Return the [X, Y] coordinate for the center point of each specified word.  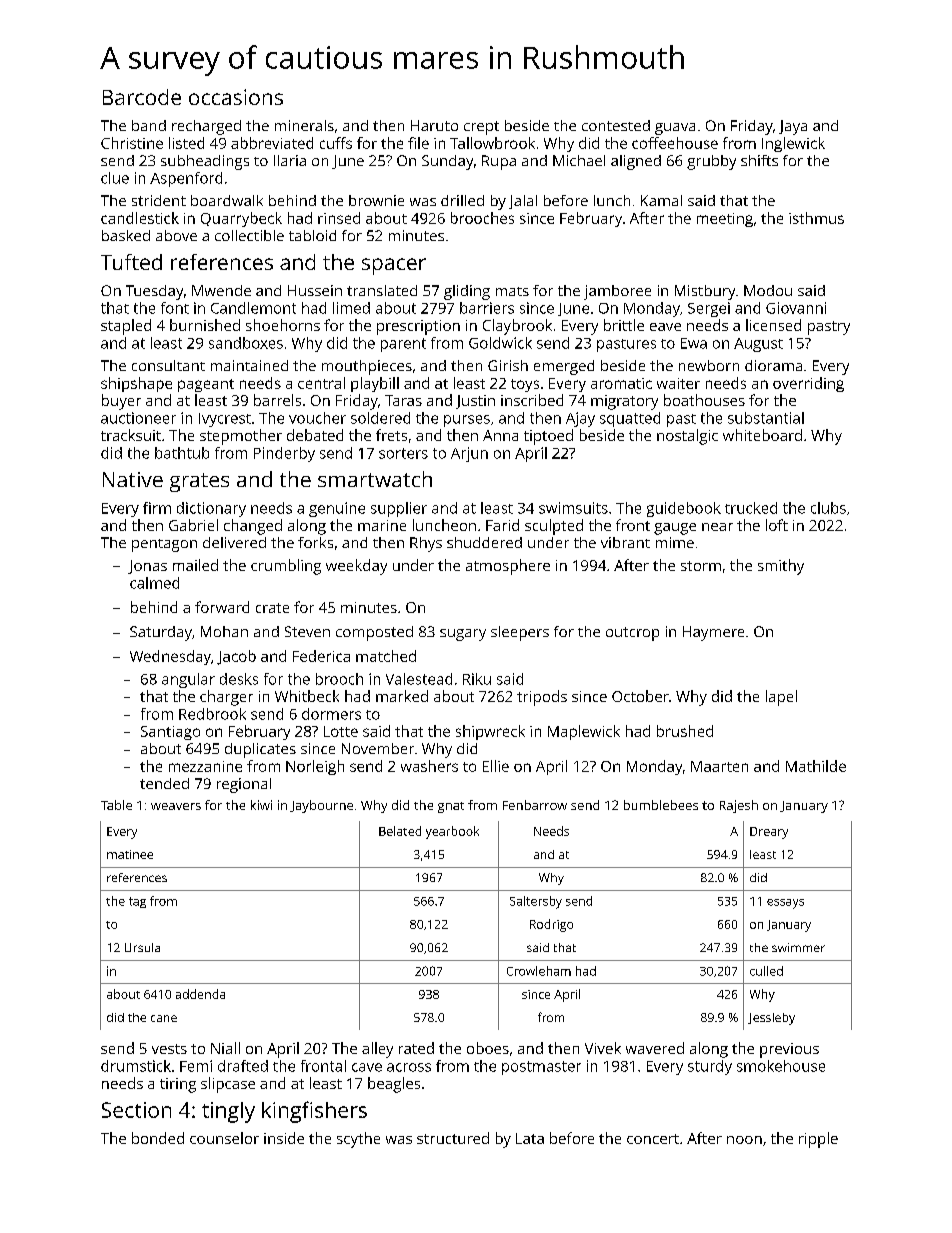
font [175, 308]
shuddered [484, 542]
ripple [818, 1140]
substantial [766, 418]
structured [453, 1138]
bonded [158, 1138]
